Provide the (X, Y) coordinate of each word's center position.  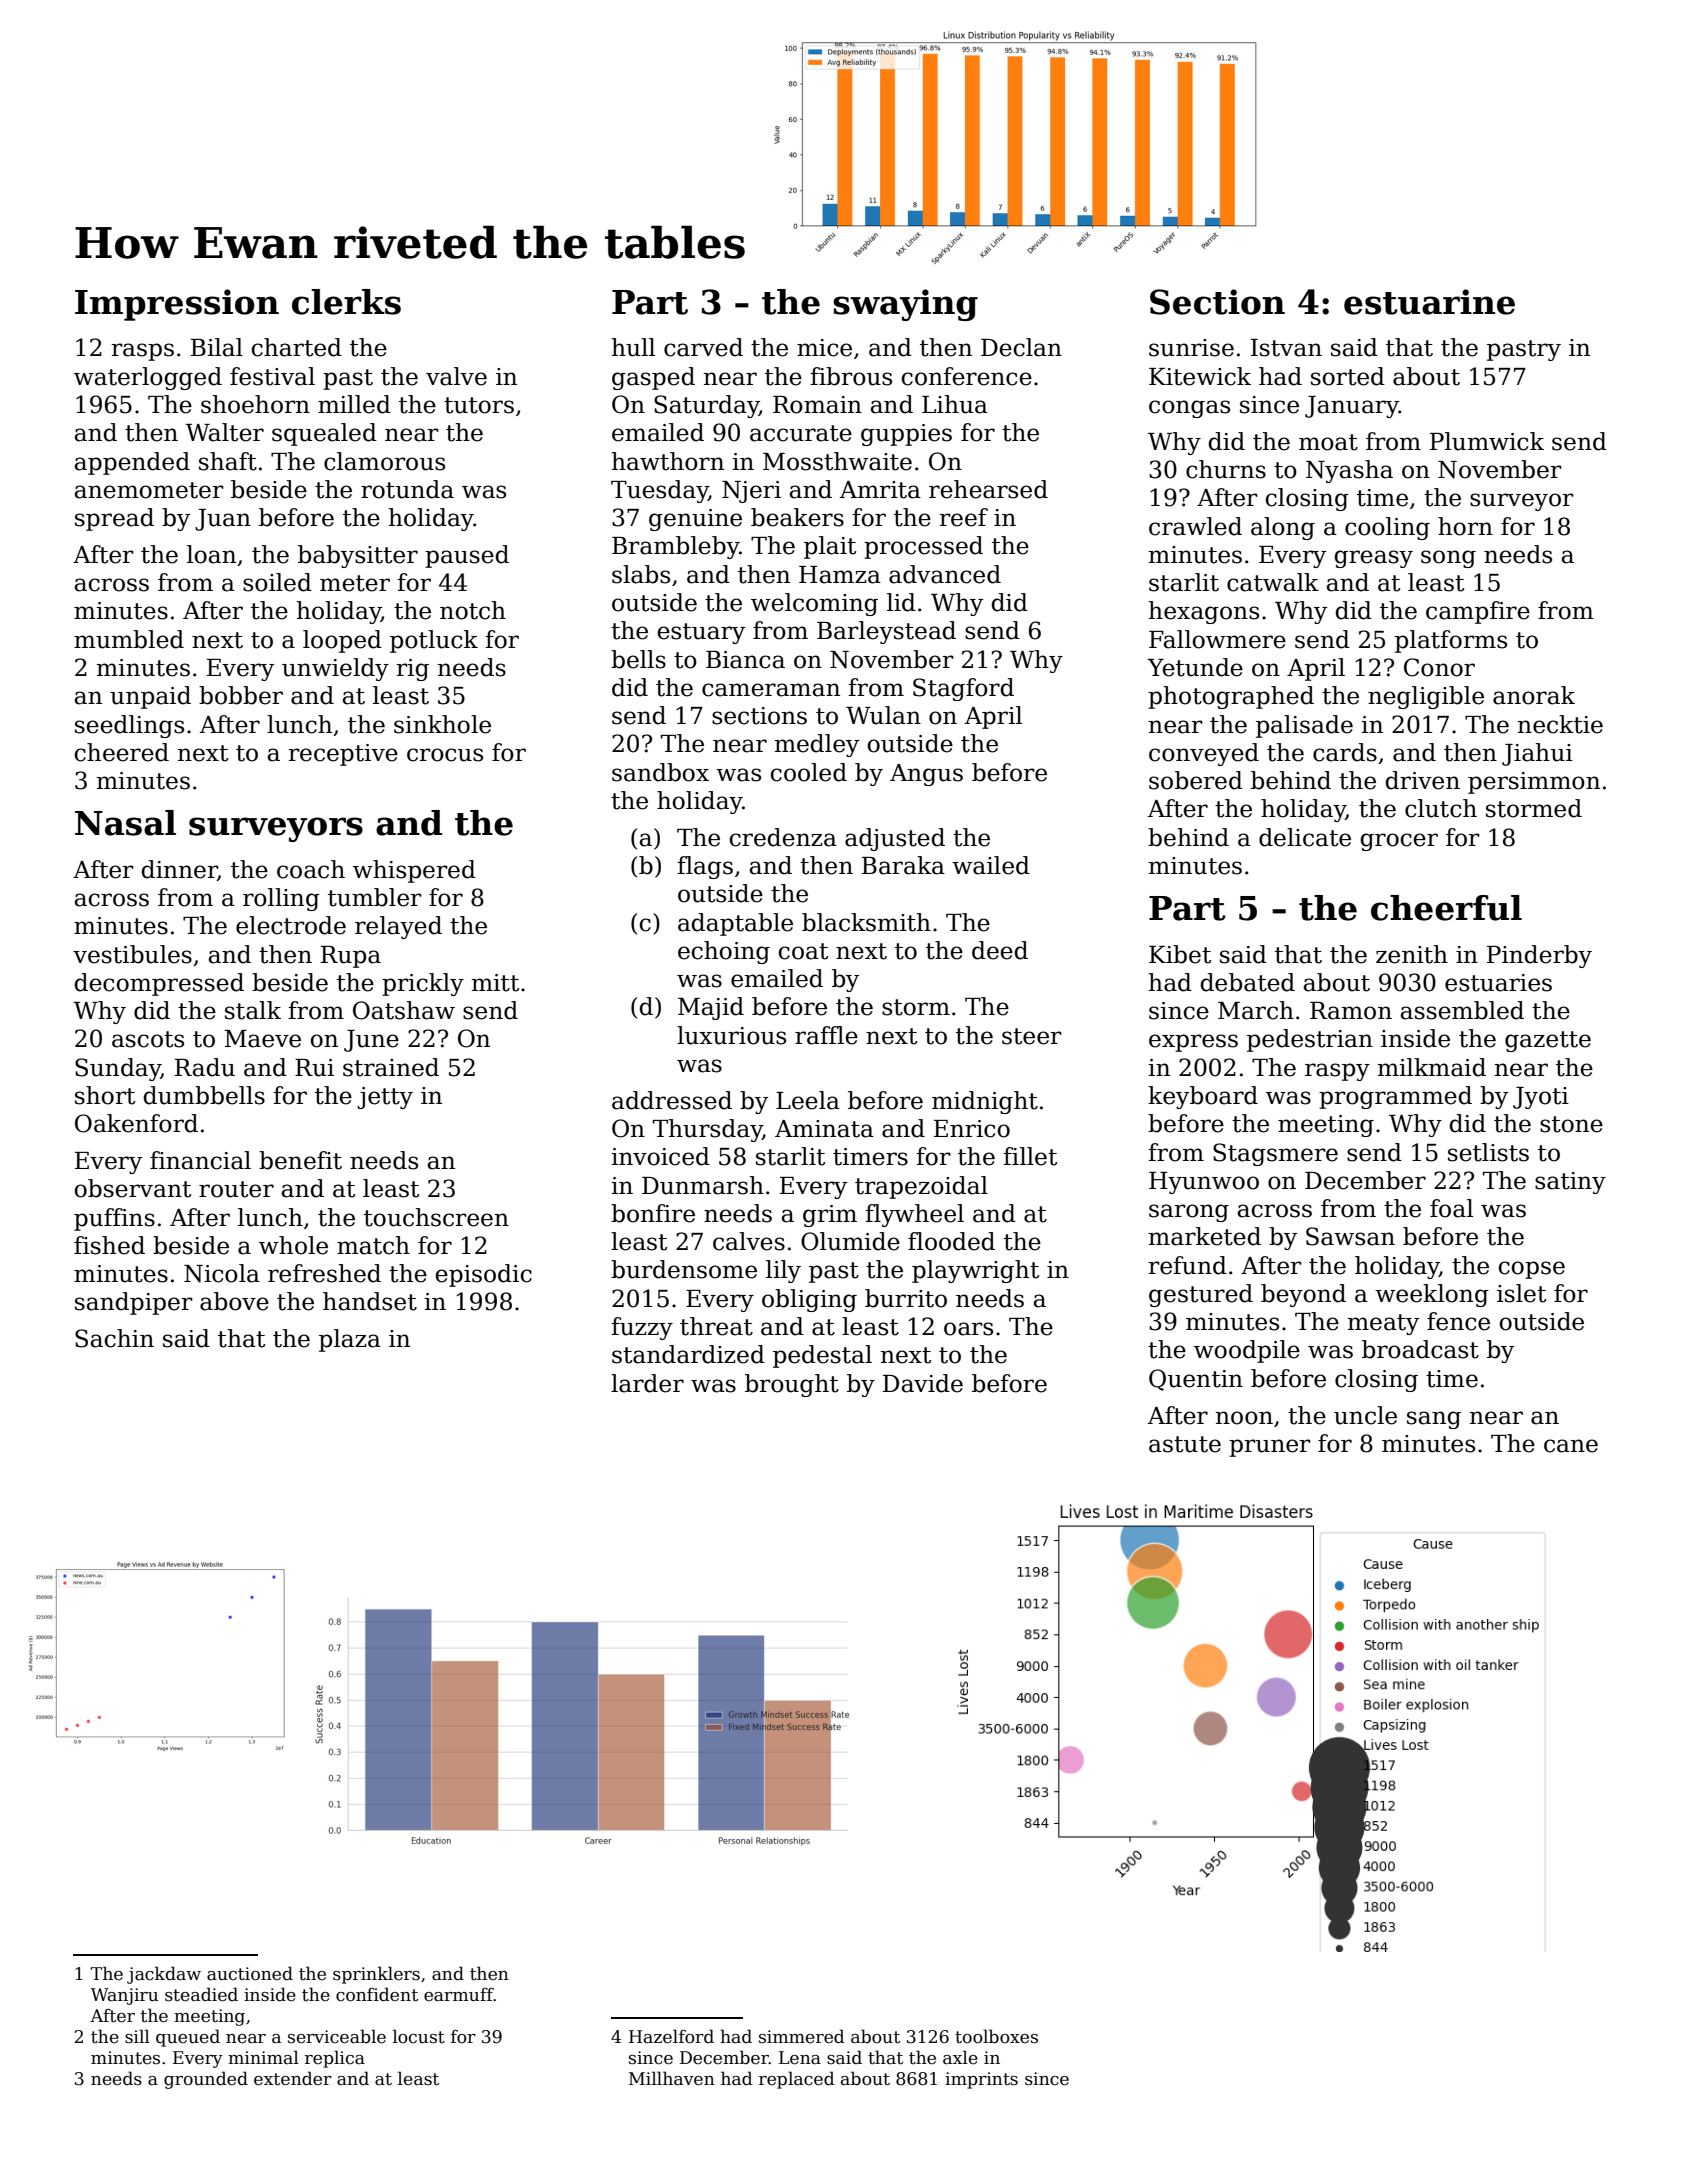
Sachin (114, 1338)
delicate (1305, 837)
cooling (1387, 528)
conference (967, 376)
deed (1000, 950)
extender (293, 2078)
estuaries (1498, 983)
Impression (177, 305)
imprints (981, 2080)
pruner (1270, 1448)
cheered (122, 752)
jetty (385, 1098)
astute (1185, 1444)
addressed (672, 1100)
